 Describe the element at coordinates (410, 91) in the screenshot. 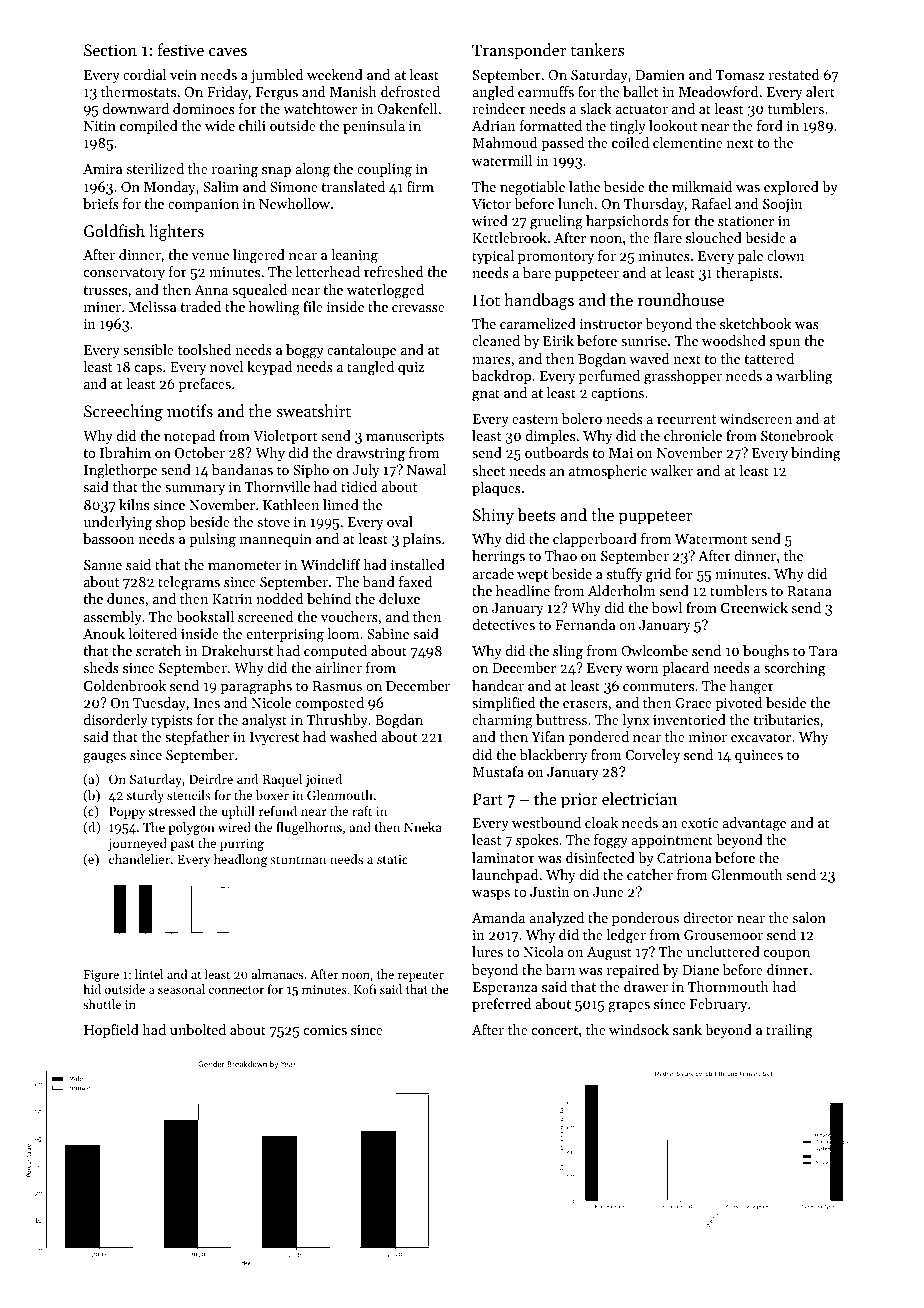

I see `defrosted` at that location.
